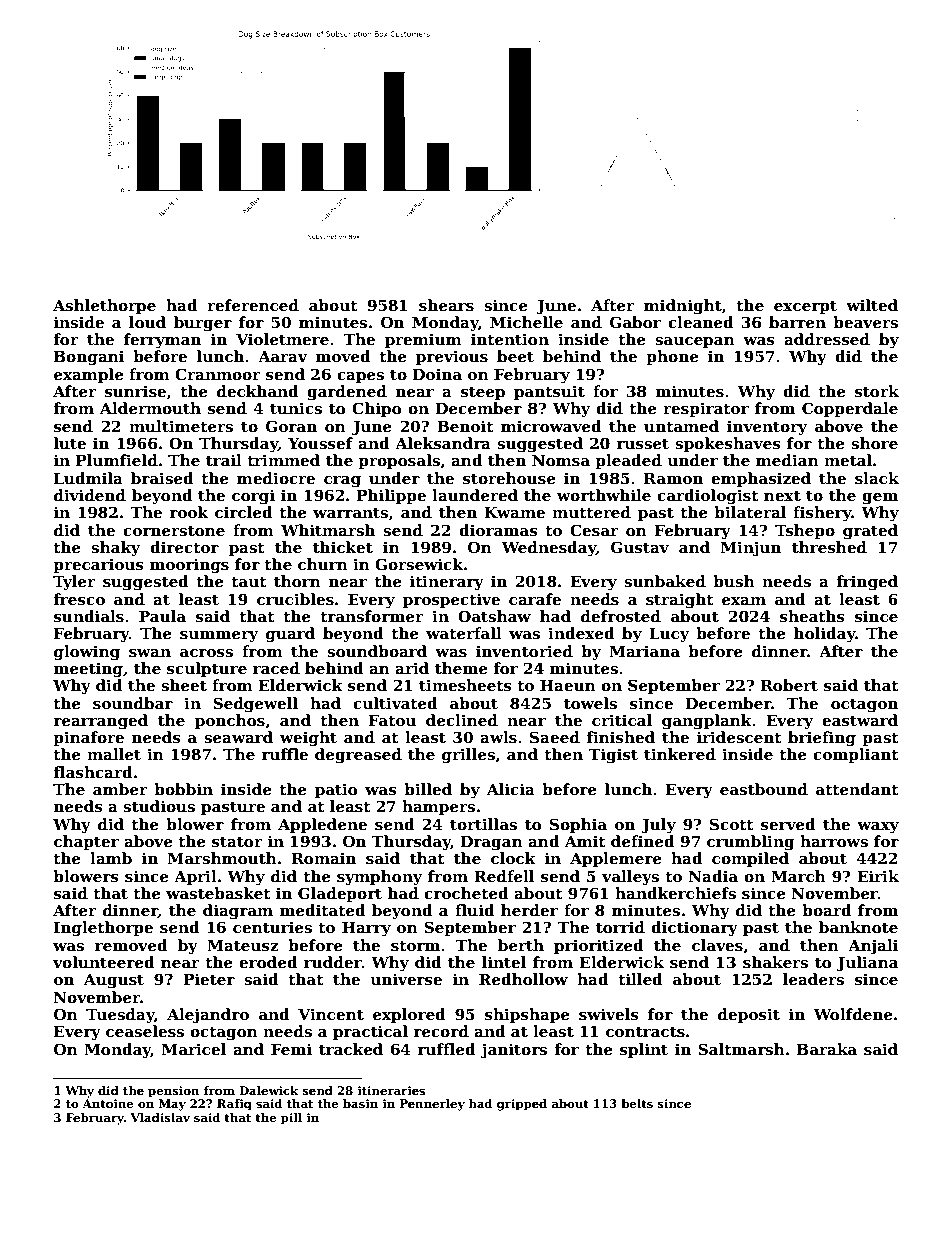 The width and height of the page is (952, 1233). What do you see at coordinates (877, 391) in the page?
I see `stork` at bounding box center [877, 391].
